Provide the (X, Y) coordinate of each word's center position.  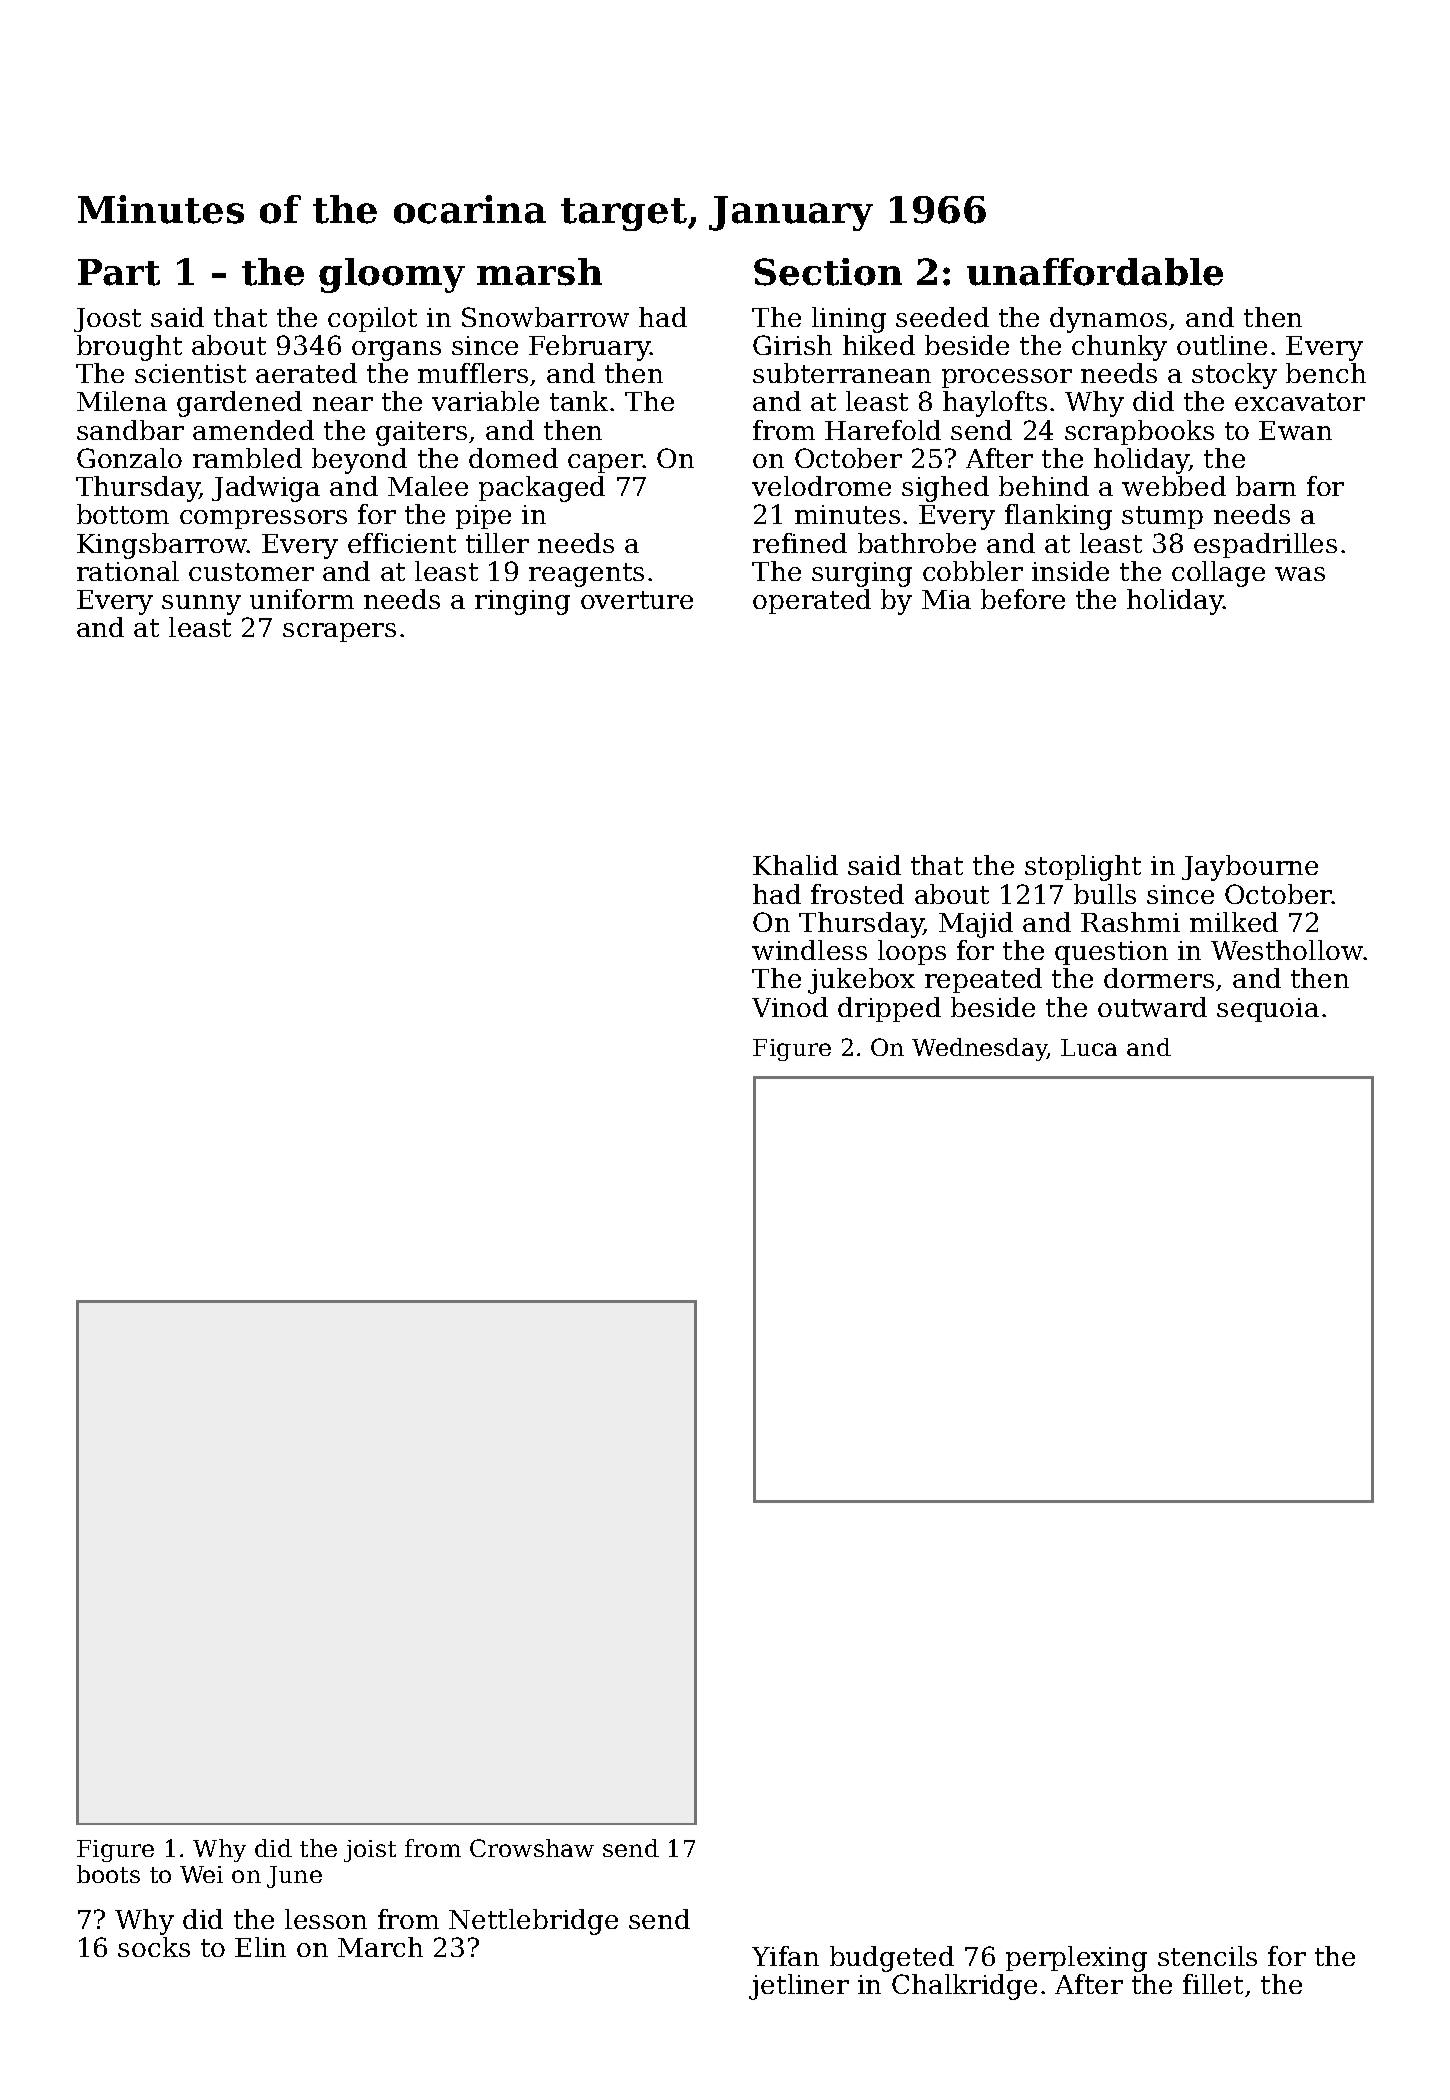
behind (1044, 486)
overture (637, 600)
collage (1218, 574)
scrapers (339, 632)
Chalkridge (964, 1987)
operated (812, 601)
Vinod (790, 1007)
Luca (1089, 1047)
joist (370, 1851)
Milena (122, 401)
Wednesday (979, 1049)
